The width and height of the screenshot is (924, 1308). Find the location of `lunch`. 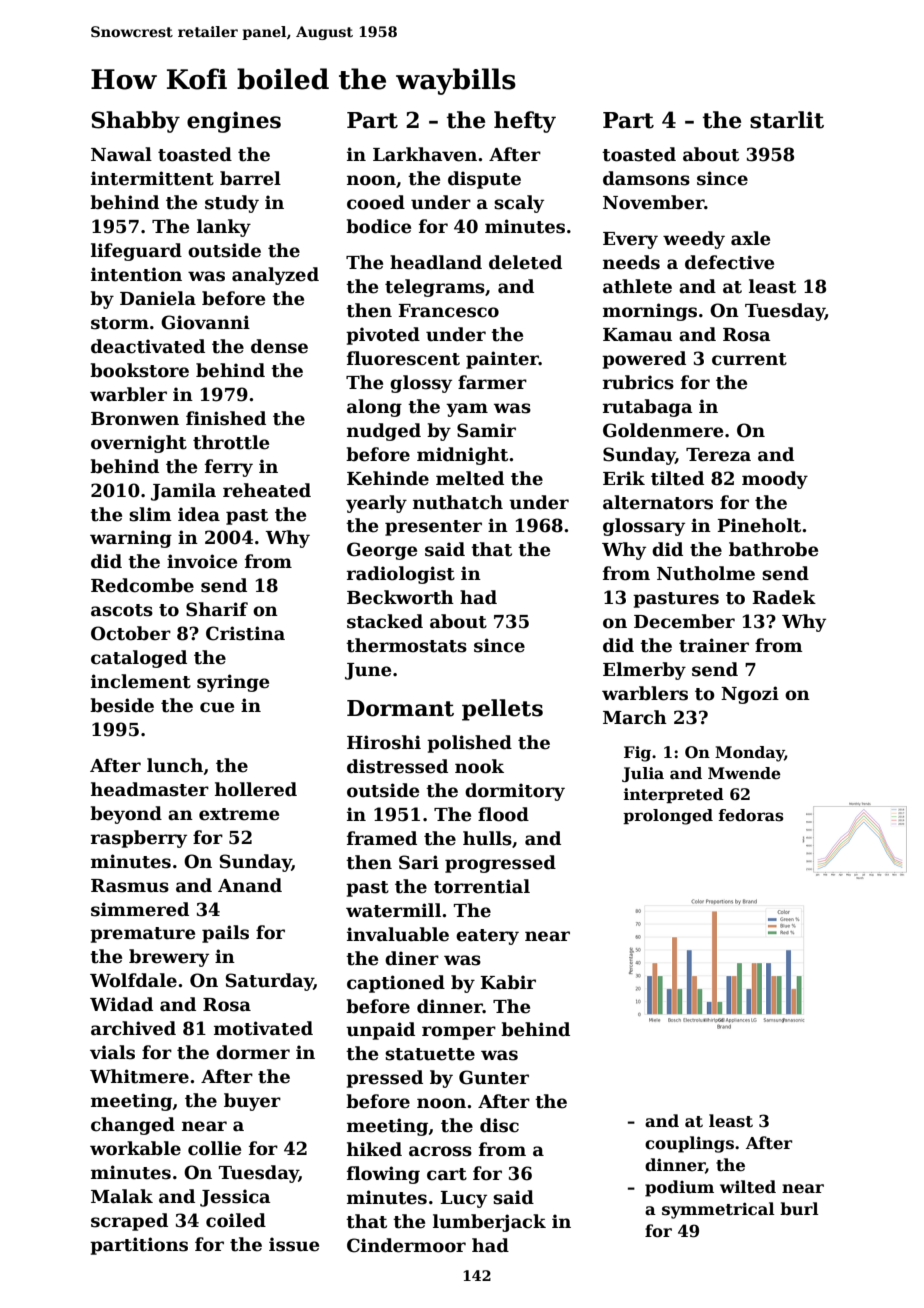

lunch is located at coordinates (175, 765).
